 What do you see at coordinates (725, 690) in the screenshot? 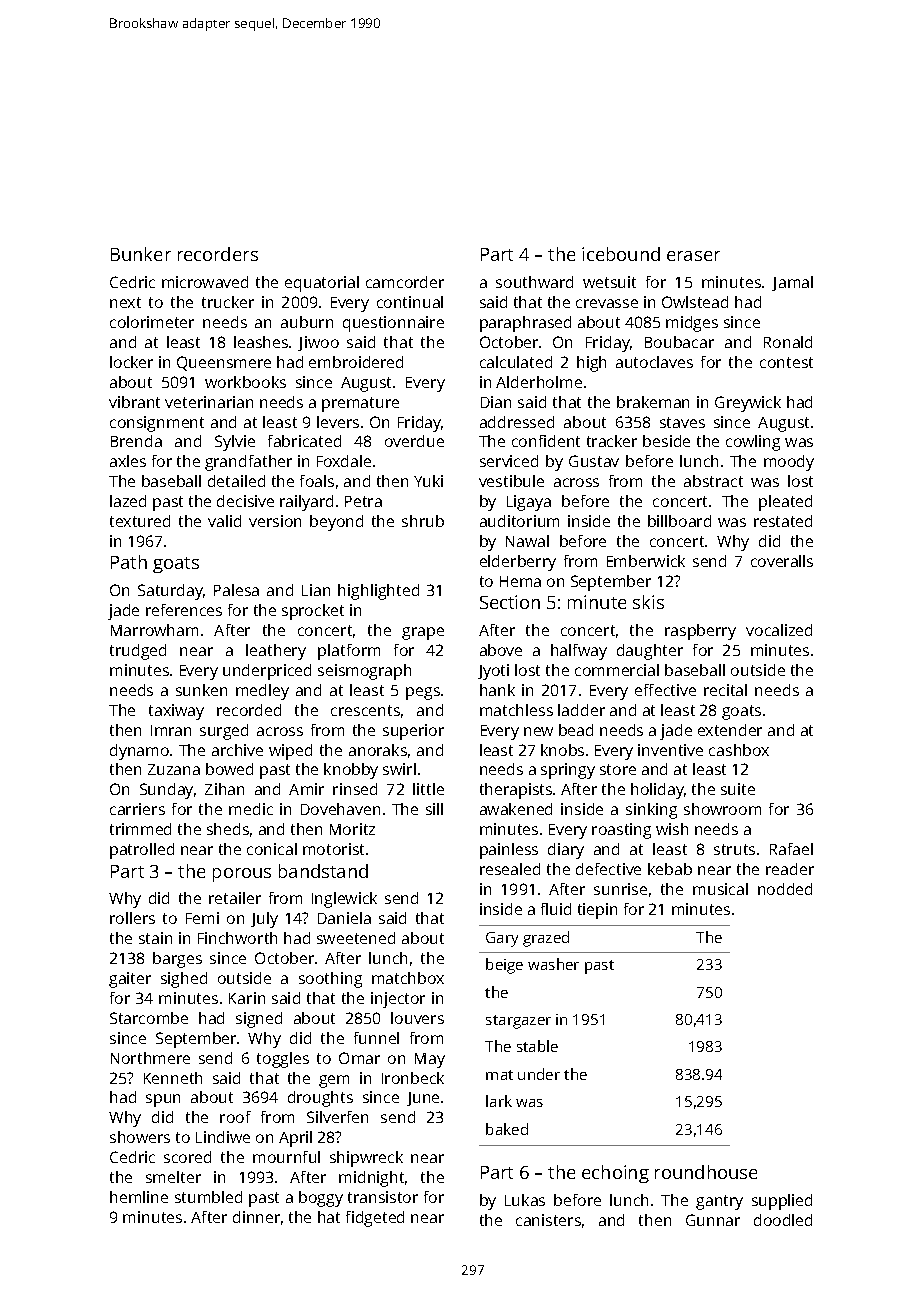
I see `recital` at bounding box center [725, 690].
